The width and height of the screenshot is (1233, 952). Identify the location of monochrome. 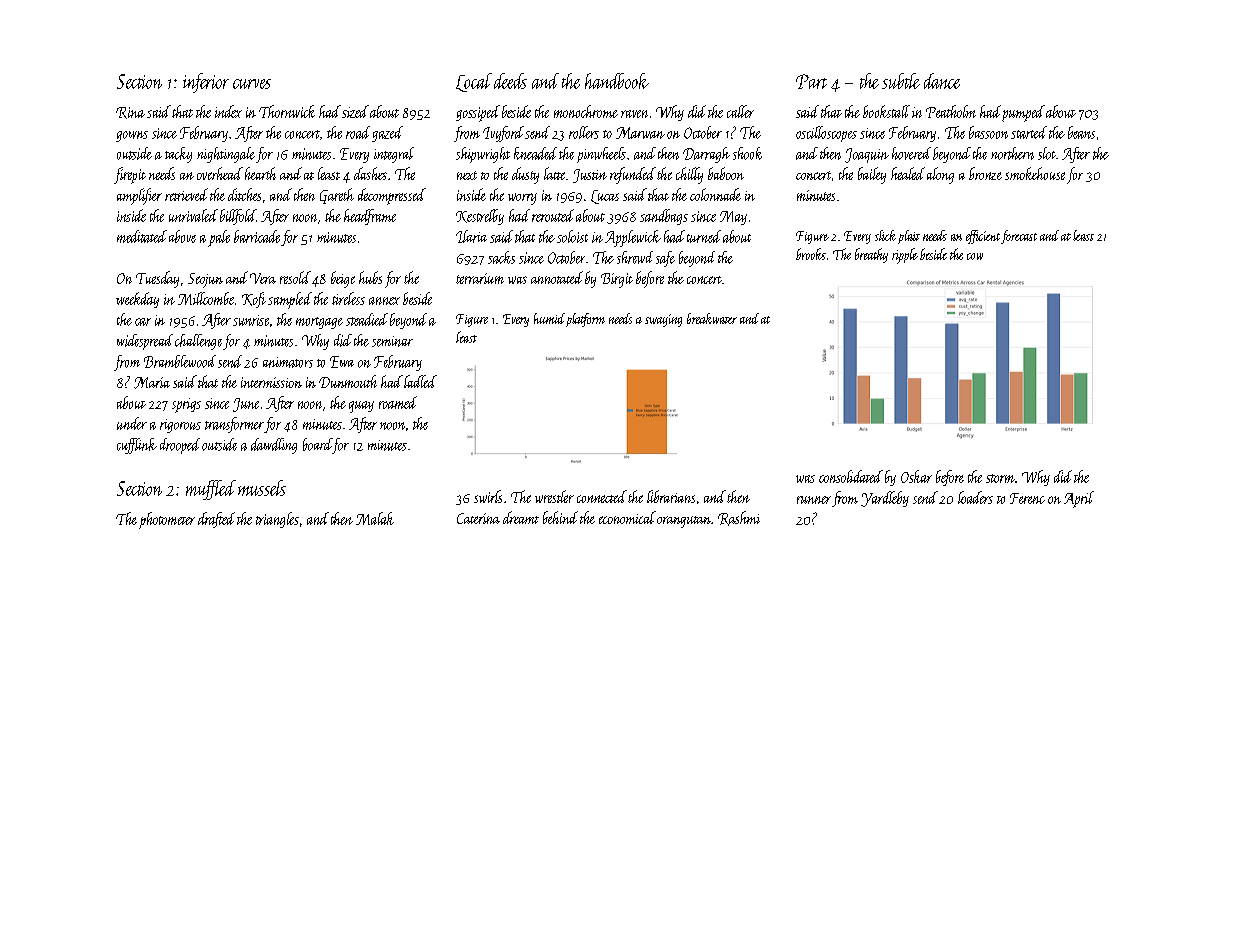
(586, 111).
